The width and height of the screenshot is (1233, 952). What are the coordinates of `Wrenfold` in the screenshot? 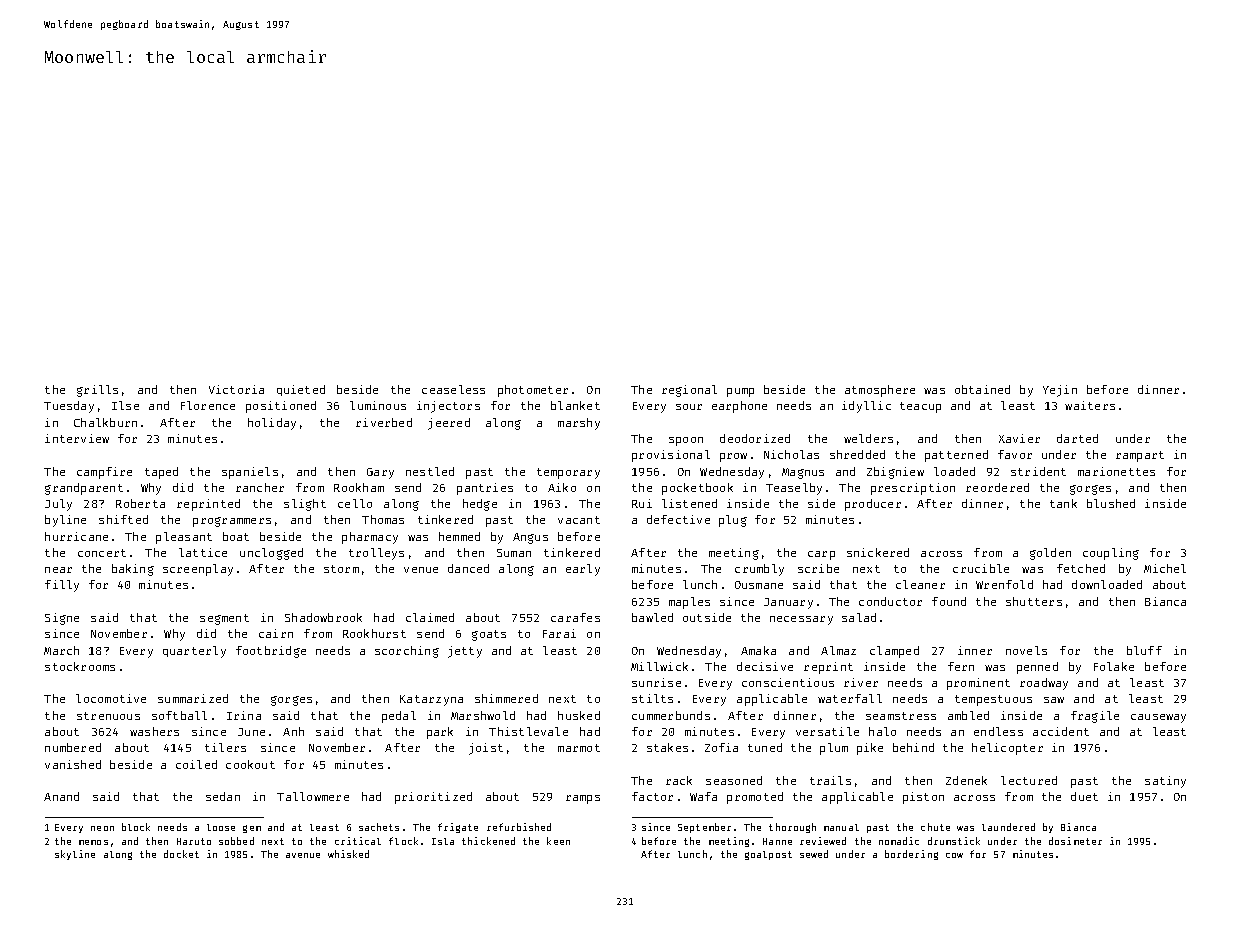 It's located at (1004, 584).
